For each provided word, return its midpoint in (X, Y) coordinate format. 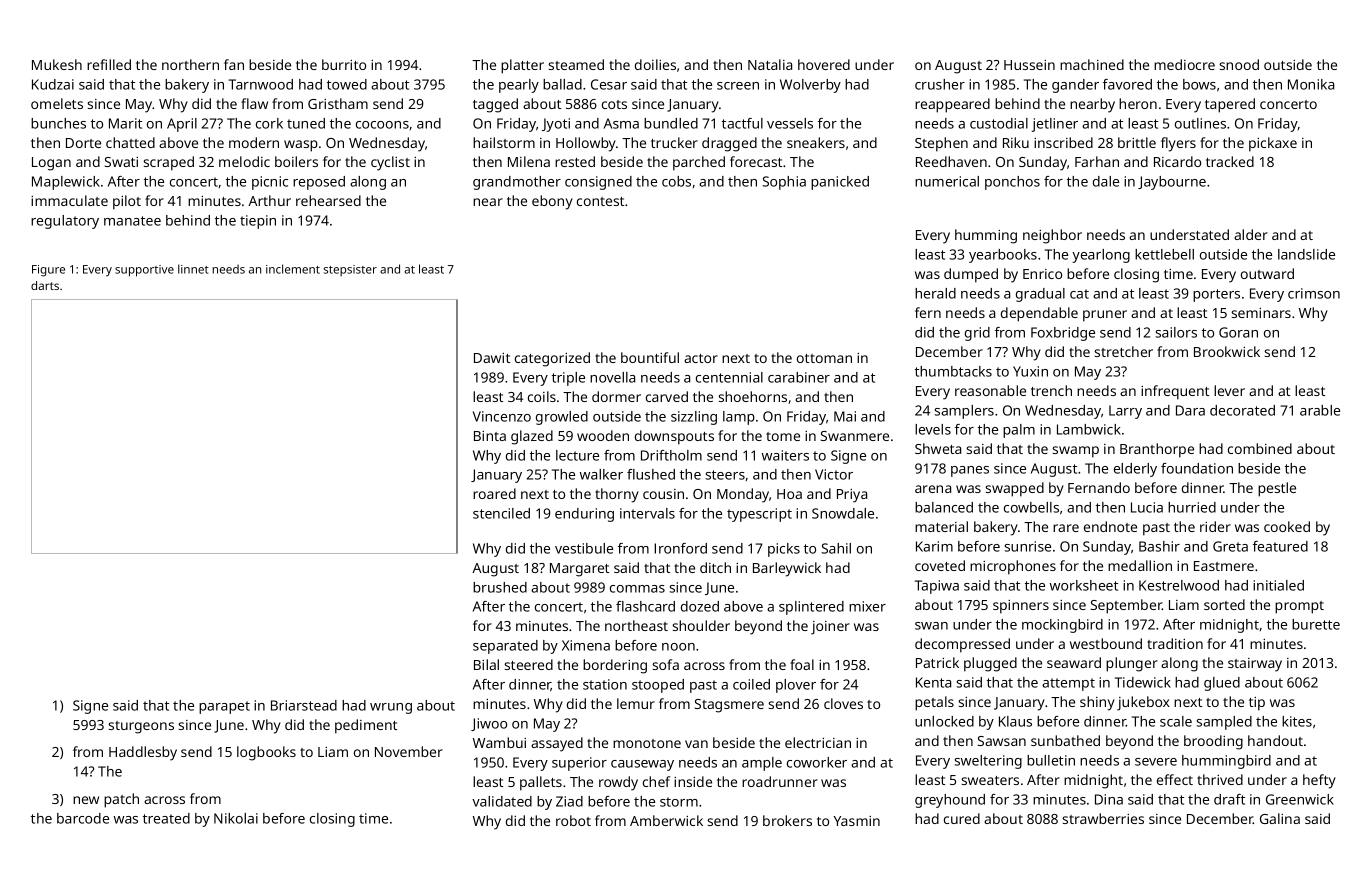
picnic (270, 183)
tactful (742, 123)
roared (494, 493)
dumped (971, 275)
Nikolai (236, 818)
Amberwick (666, 820)
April (182, 125)
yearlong (1101, 256)
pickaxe (1273, 144)
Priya (852, 496)
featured (1280, 546)
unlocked (944, 721)
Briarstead (304, 705)
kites (1297, 721)
